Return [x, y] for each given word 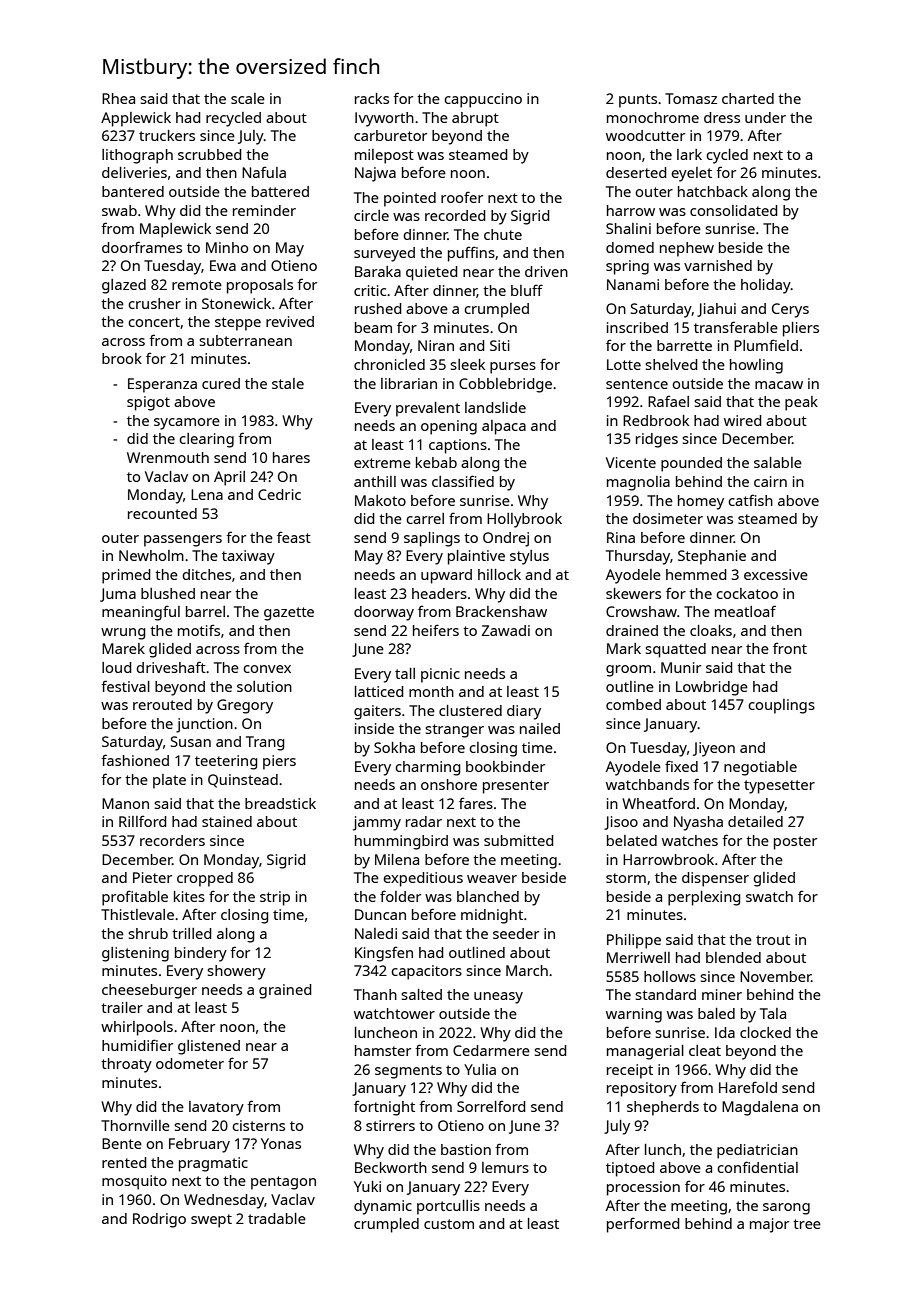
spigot [148, 403]
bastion [466, 1149]
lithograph [137, 156]
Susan [191, 741]
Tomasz [691, 98]
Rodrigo [159, 1220]
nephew [687, 249]
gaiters [377, 712]
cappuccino [483, 100]
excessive [776, 574]
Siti [500, 345]
